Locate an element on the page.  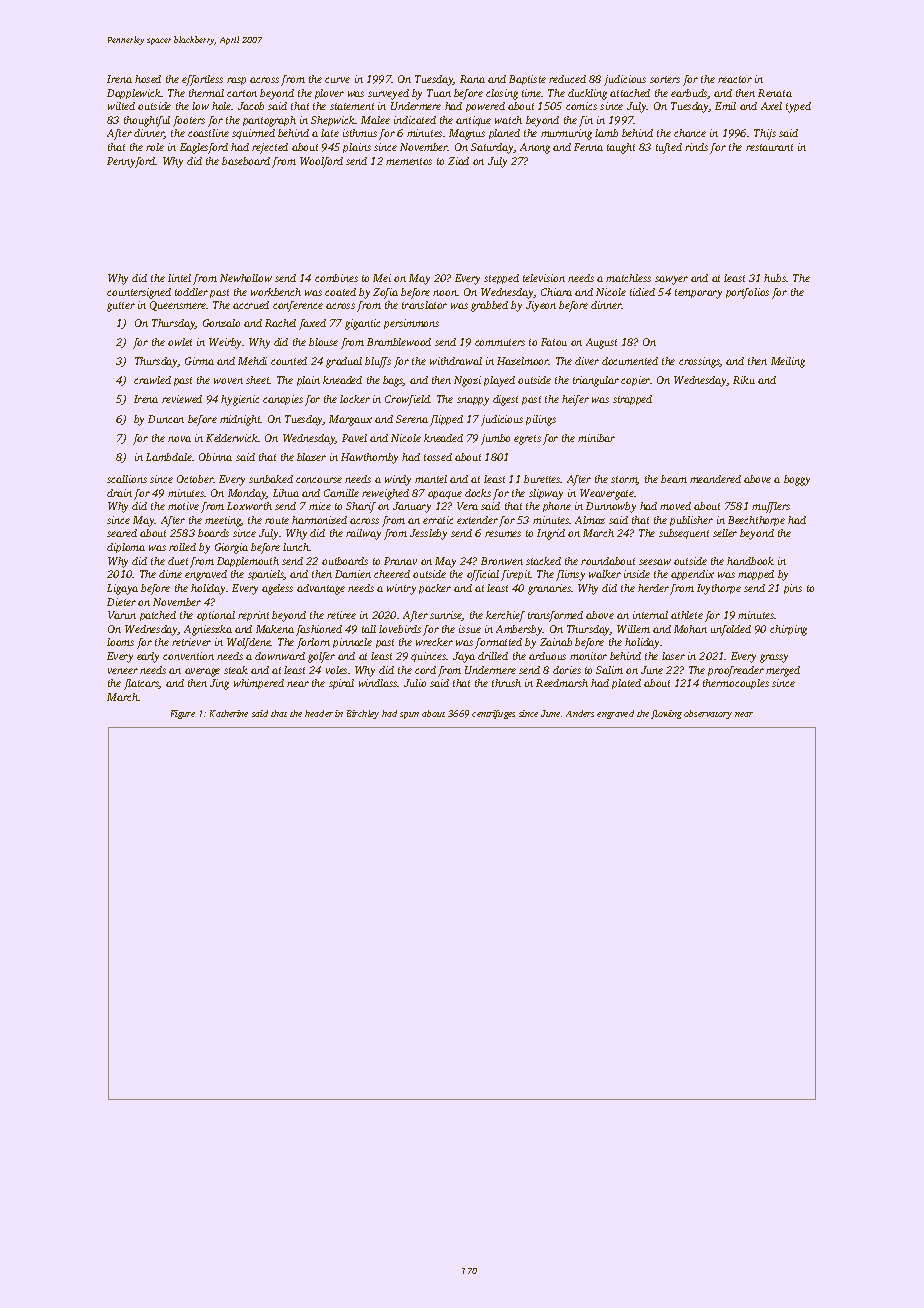
hubs is located at coordinates (775, 278).
